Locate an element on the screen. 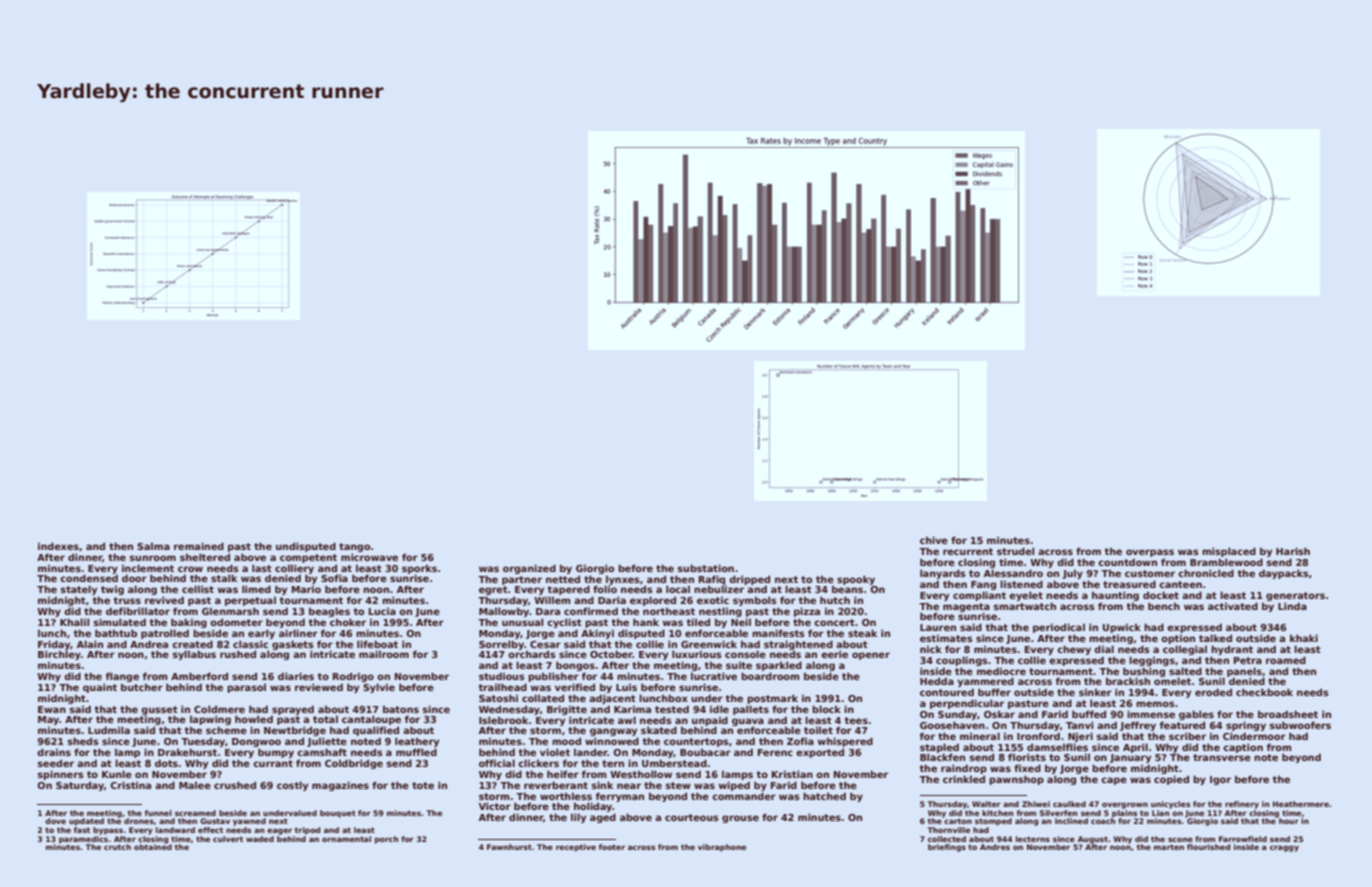 Image resolution: width=1372 pixels, height=887 pixels. crutch is located at coordinates (117, 847).
